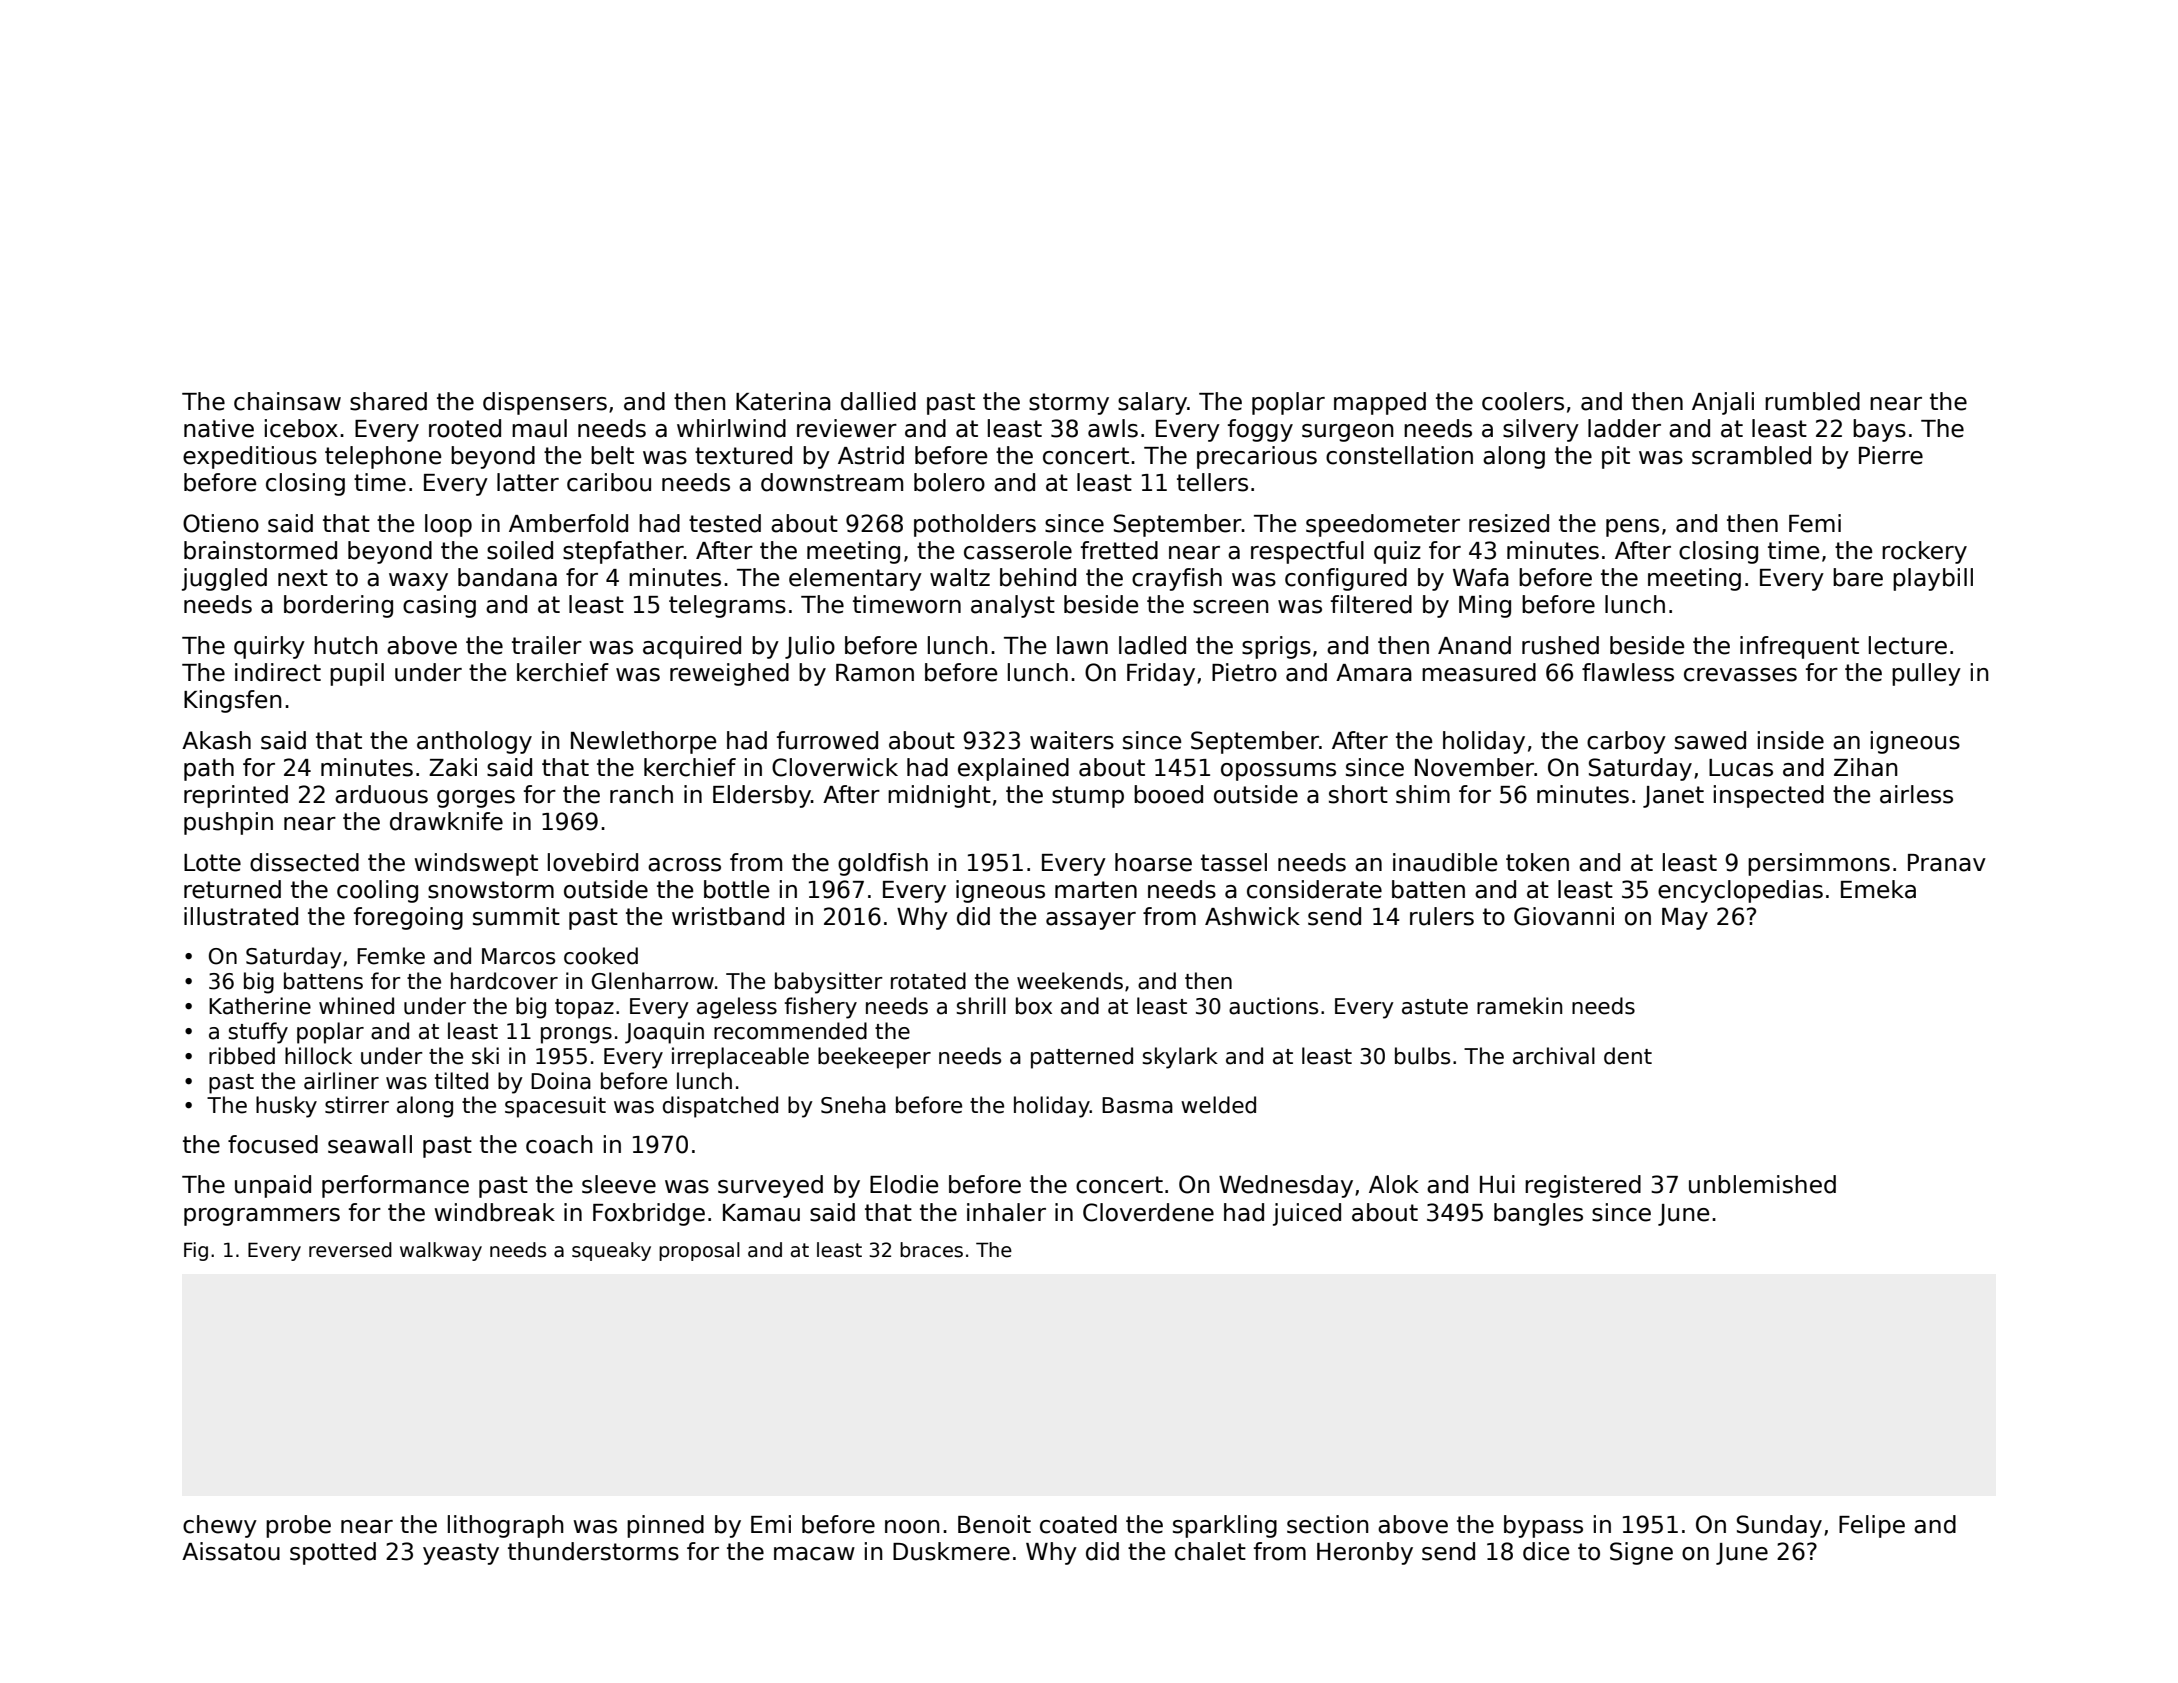 The image size is (2178, 1683). Describe the element at coordinates (1891, 455) in the image. I see `Pierre` at that location.
